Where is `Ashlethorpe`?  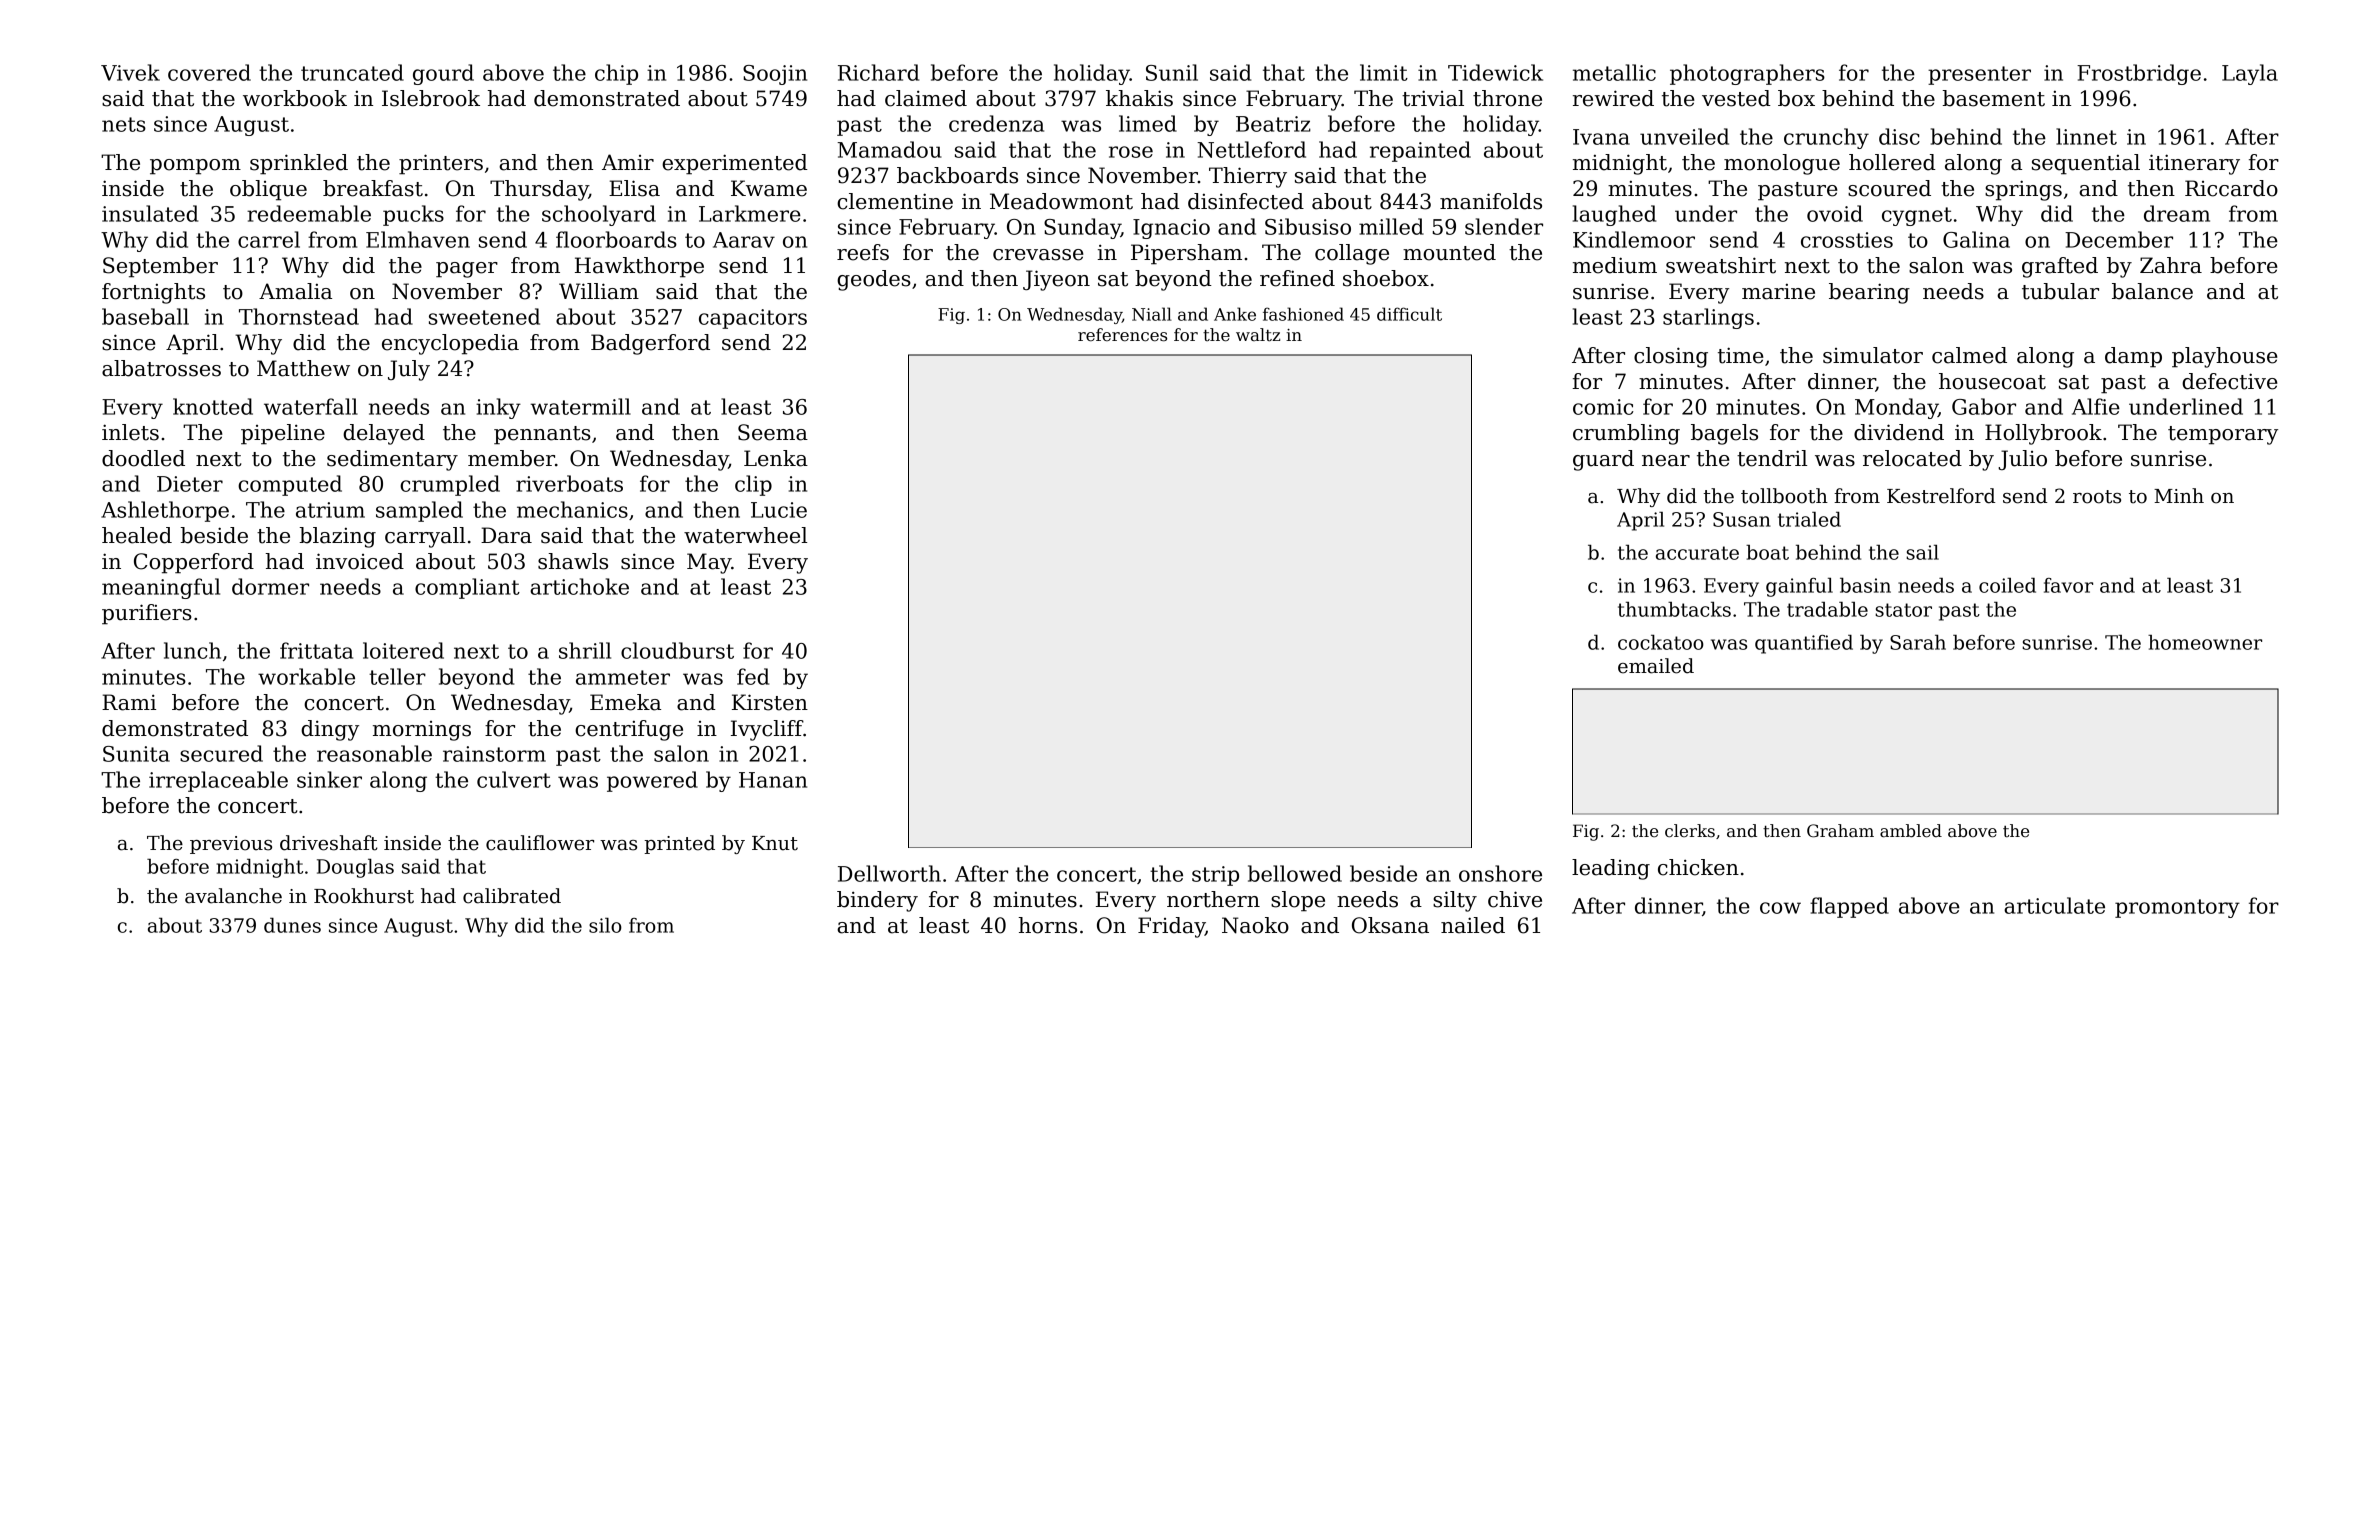 Ashlethorpe is located at coordinates (165, 511).
